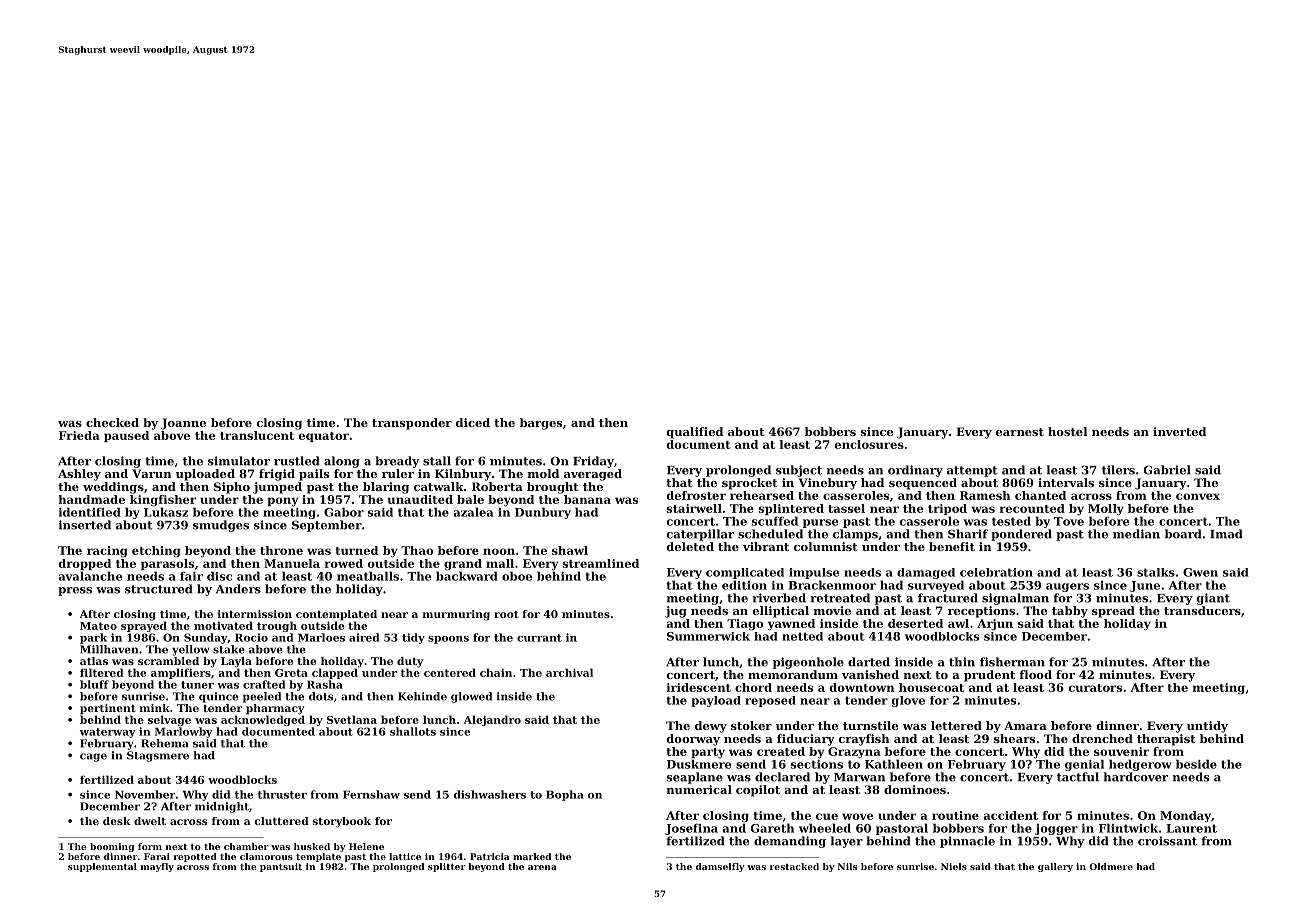 This screenshot has width=1308, height=924. Describe the element at coordinates (806, 740) in the screenshot. I see `fiduciary` at that location.
